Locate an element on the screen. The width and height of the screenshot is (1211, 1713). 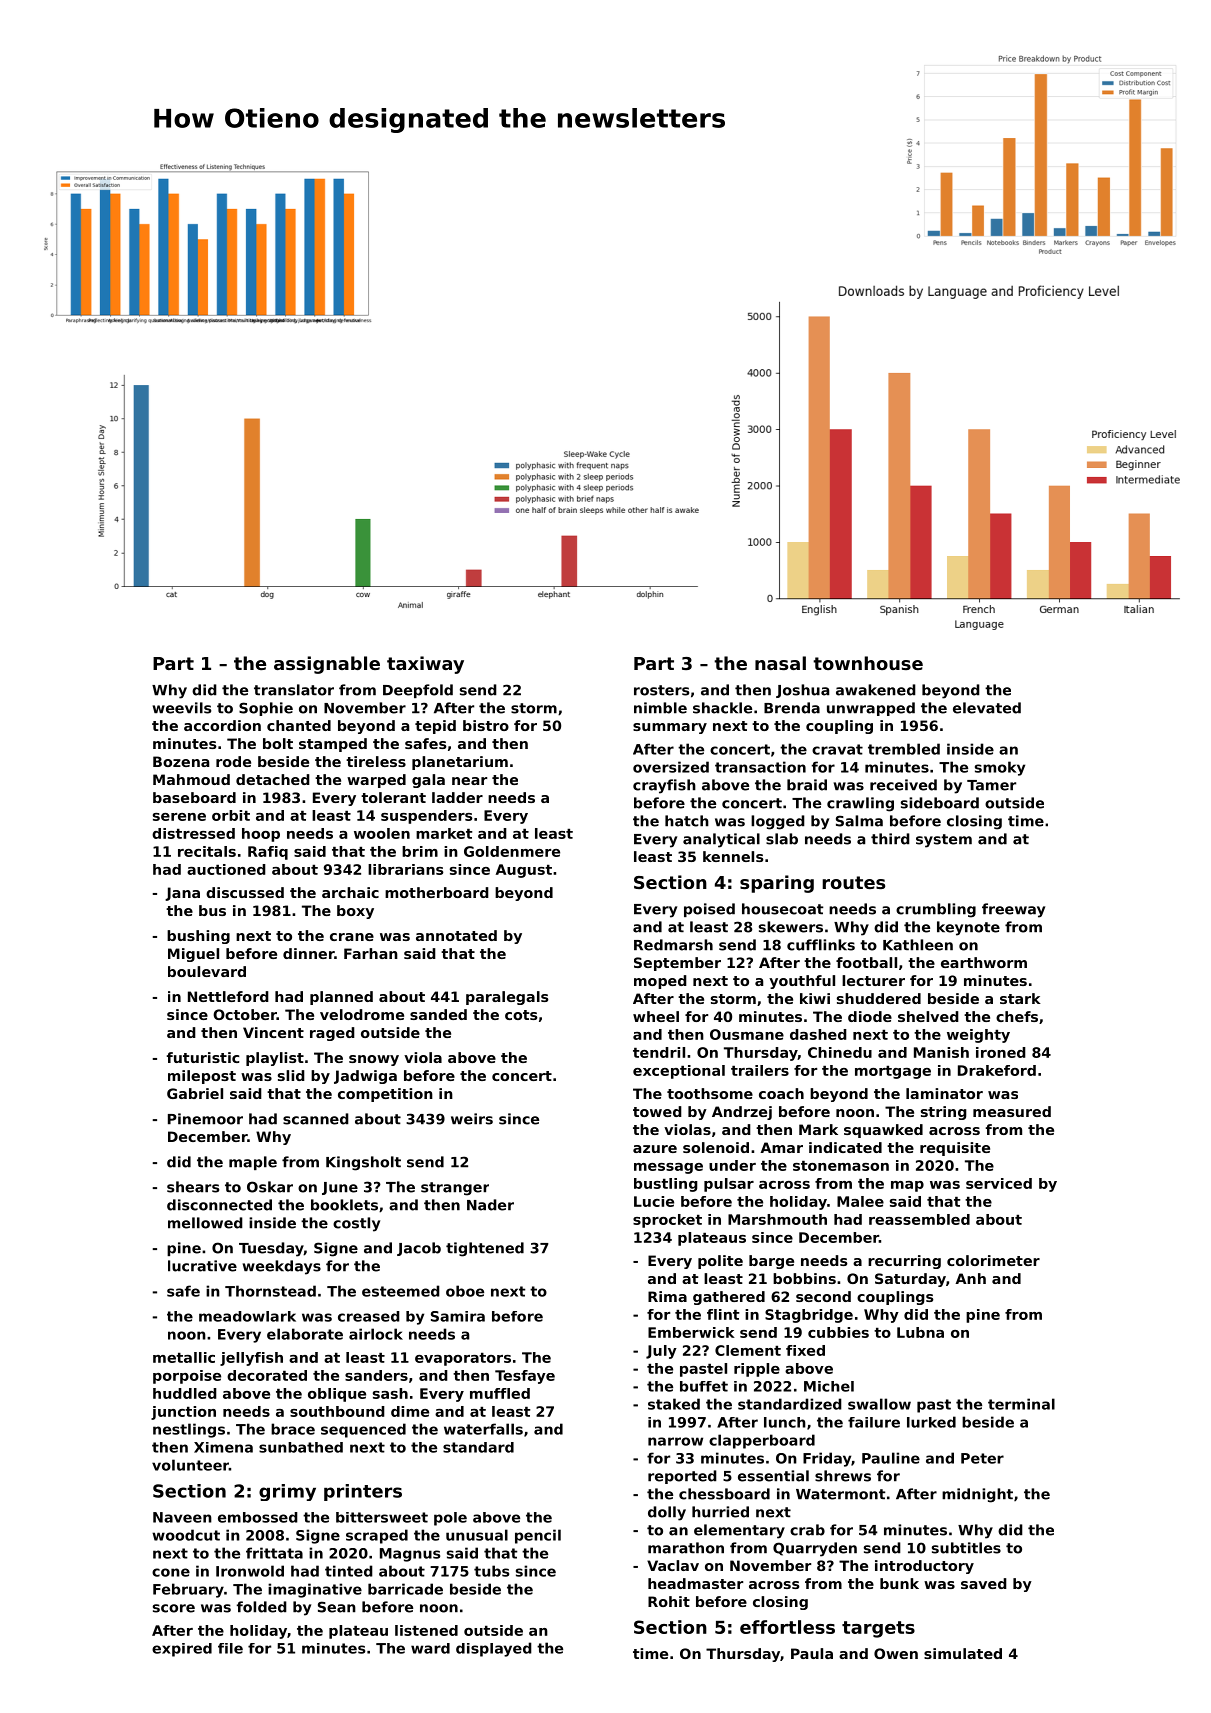
shears is located at coordinates (193, 1187).
